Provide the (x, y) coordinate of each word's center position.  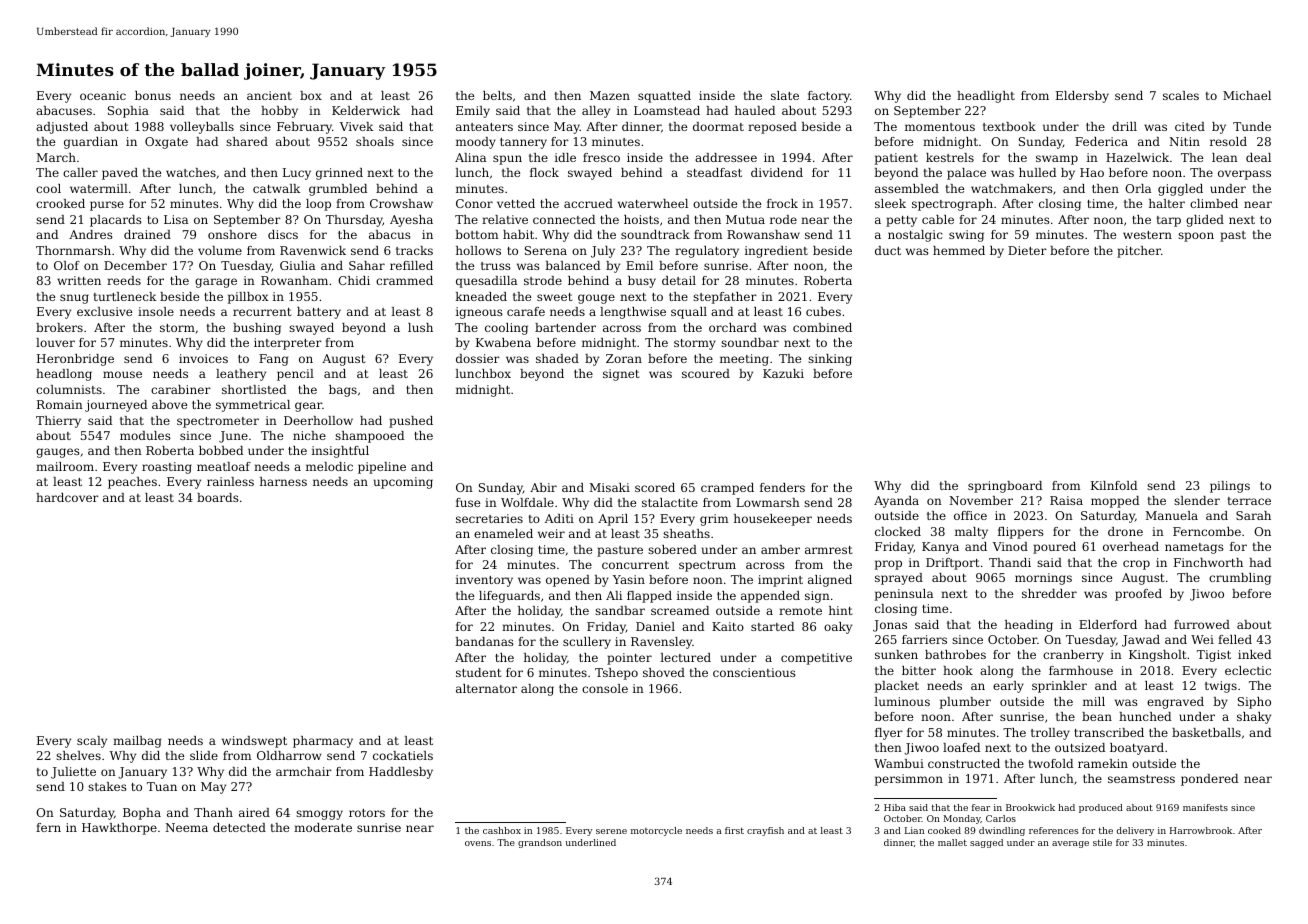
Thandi (1010, 562)
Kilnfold (1114, 485)
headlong (64, 375)
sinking (830, 360)
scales (1181, 95)
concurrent (635, 565)
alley (596, 112)
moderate (323, 827)
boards (218, 497)
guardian (91, 143)
